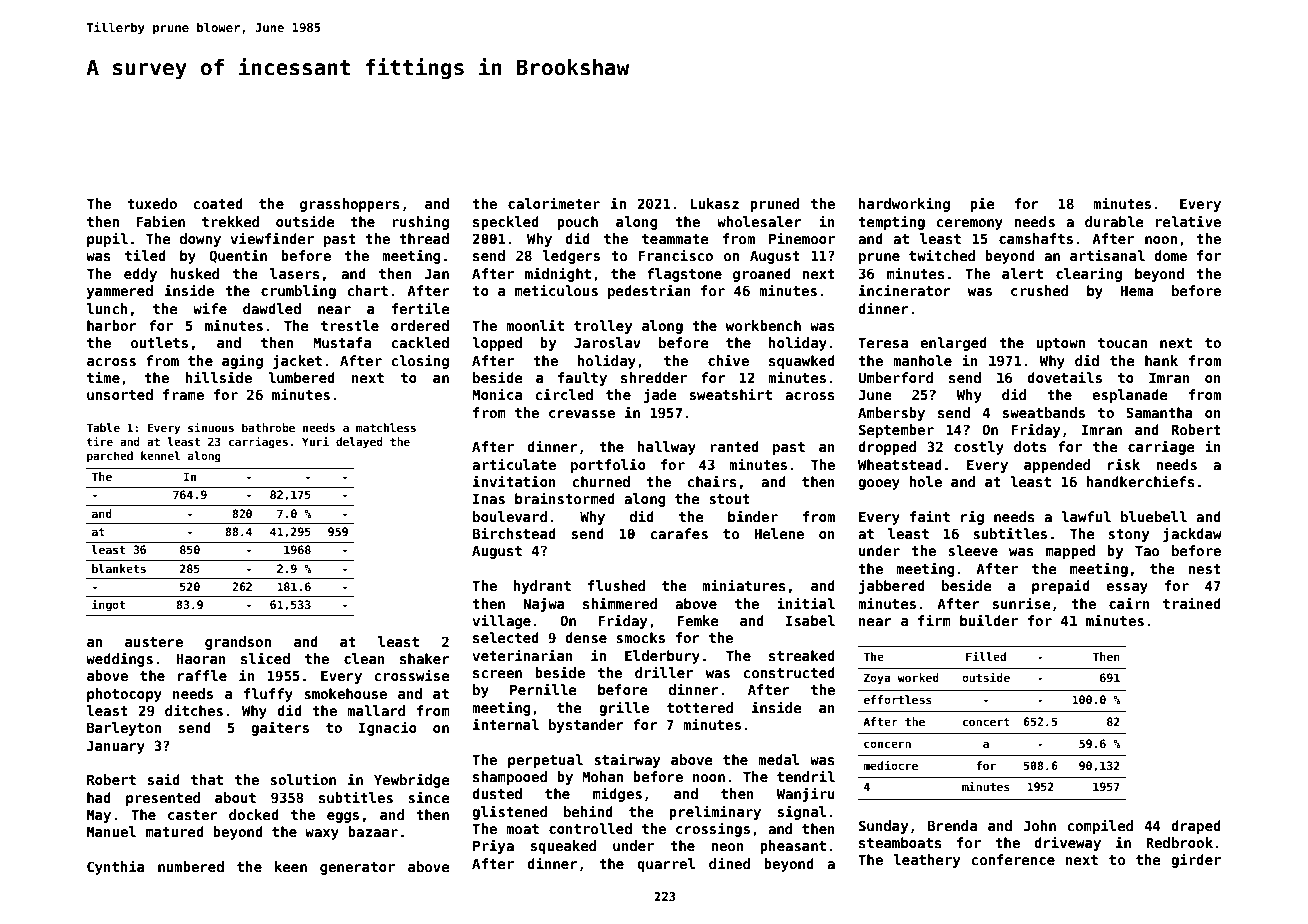  What do you see at coordinates (582, 414) in the page?
I see `crevasse` at bounding box center [582, 414].
